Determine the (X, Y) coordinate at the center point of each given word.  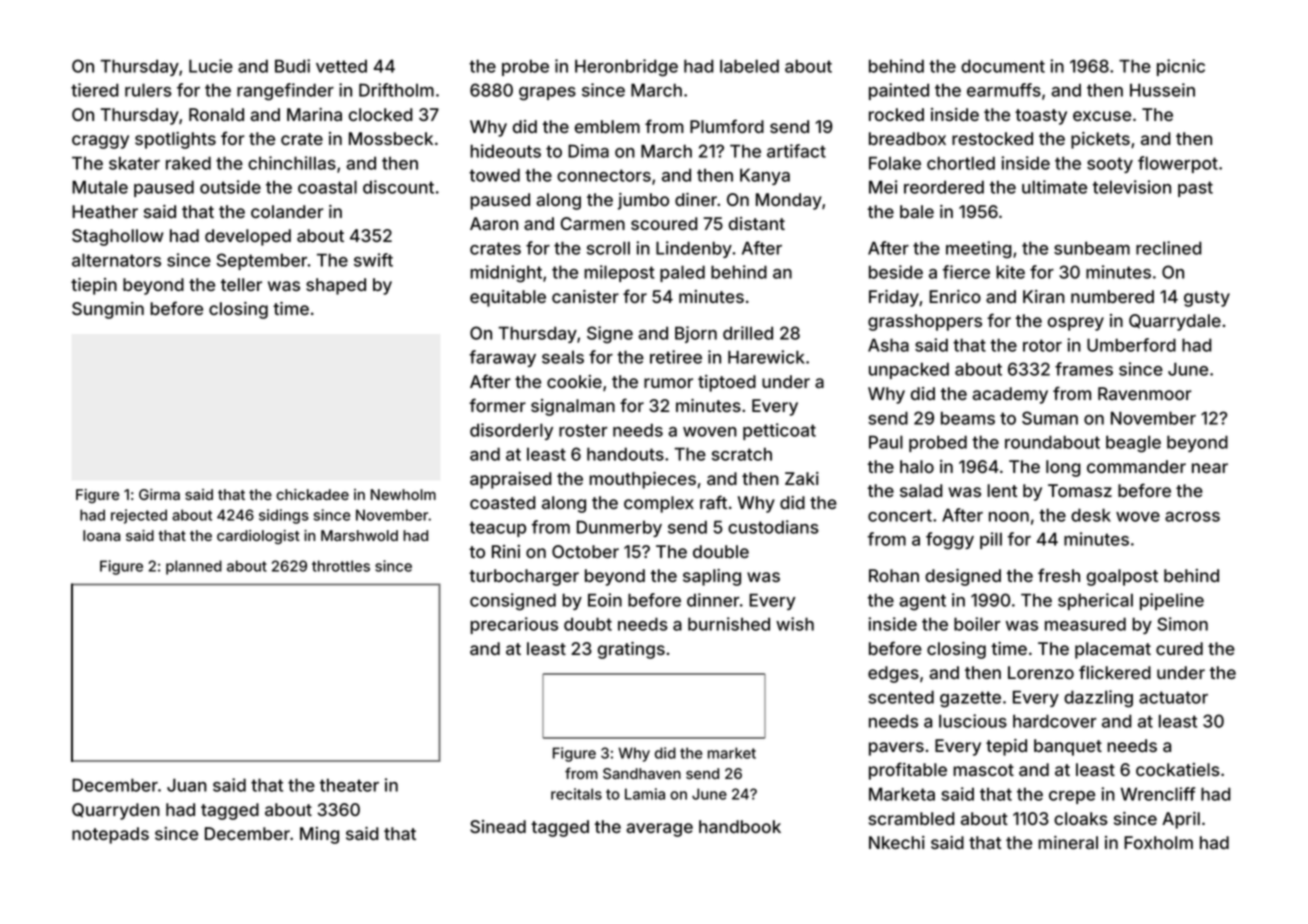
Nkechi (897, 842)
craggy (100, 142)
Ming (319, 835)
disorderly (511, 431)
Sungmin (108, 310)
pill (991, 540)
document (1003, 66)
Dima (588, 151)
